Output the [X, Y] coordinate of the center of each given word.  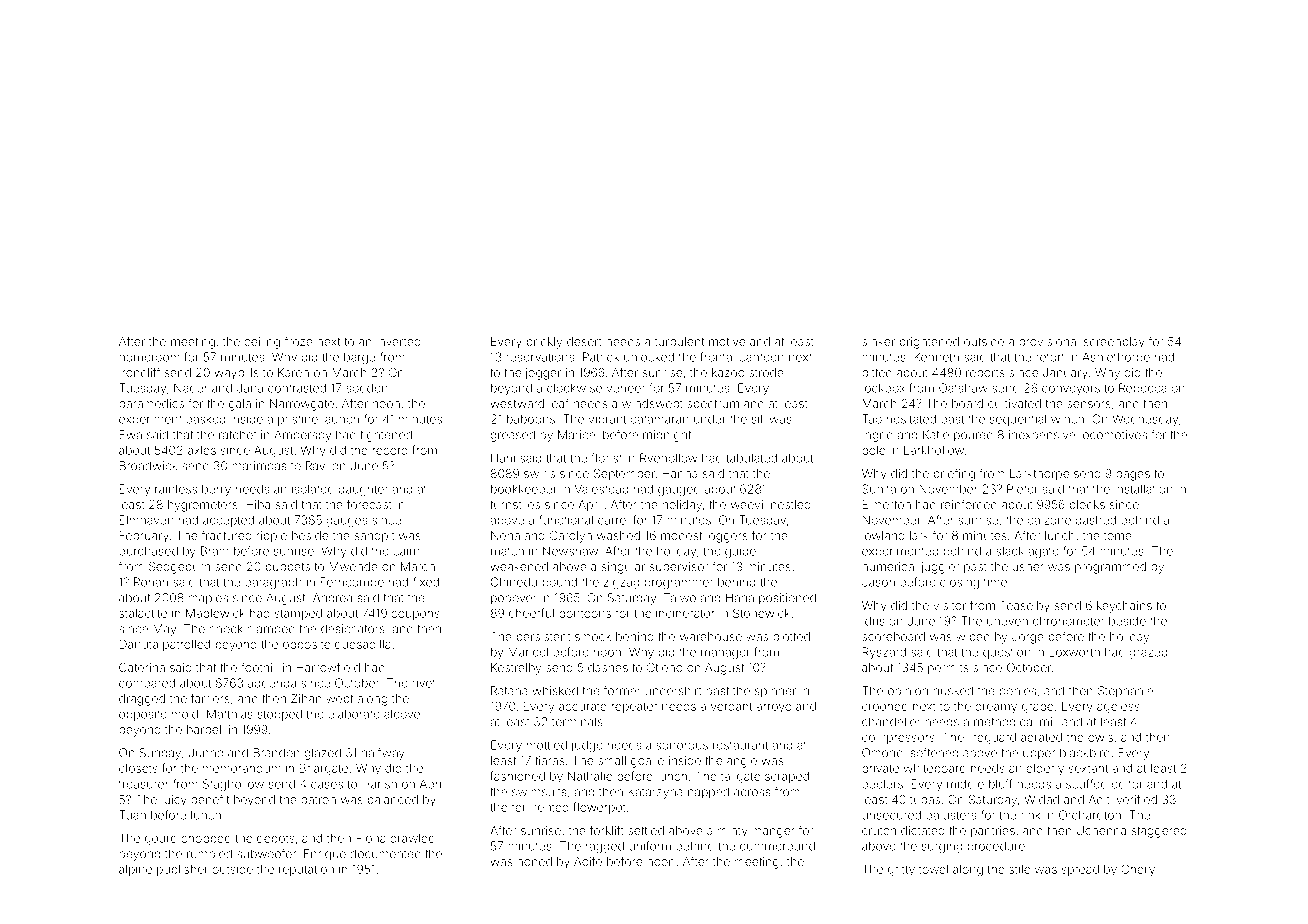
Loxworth [1074, 652]
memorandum [242, 768]
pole [873, 451]
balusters [951, 815]
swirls [539, 473]
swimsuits [539, 792]
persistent [544, 637]
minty [733, 832]
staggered [1158, 832]
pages [1133, 476]
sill [758, 419]
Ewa [131, 435]
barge [359, 358]
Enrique [325, 855]
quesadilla [363, 645]
